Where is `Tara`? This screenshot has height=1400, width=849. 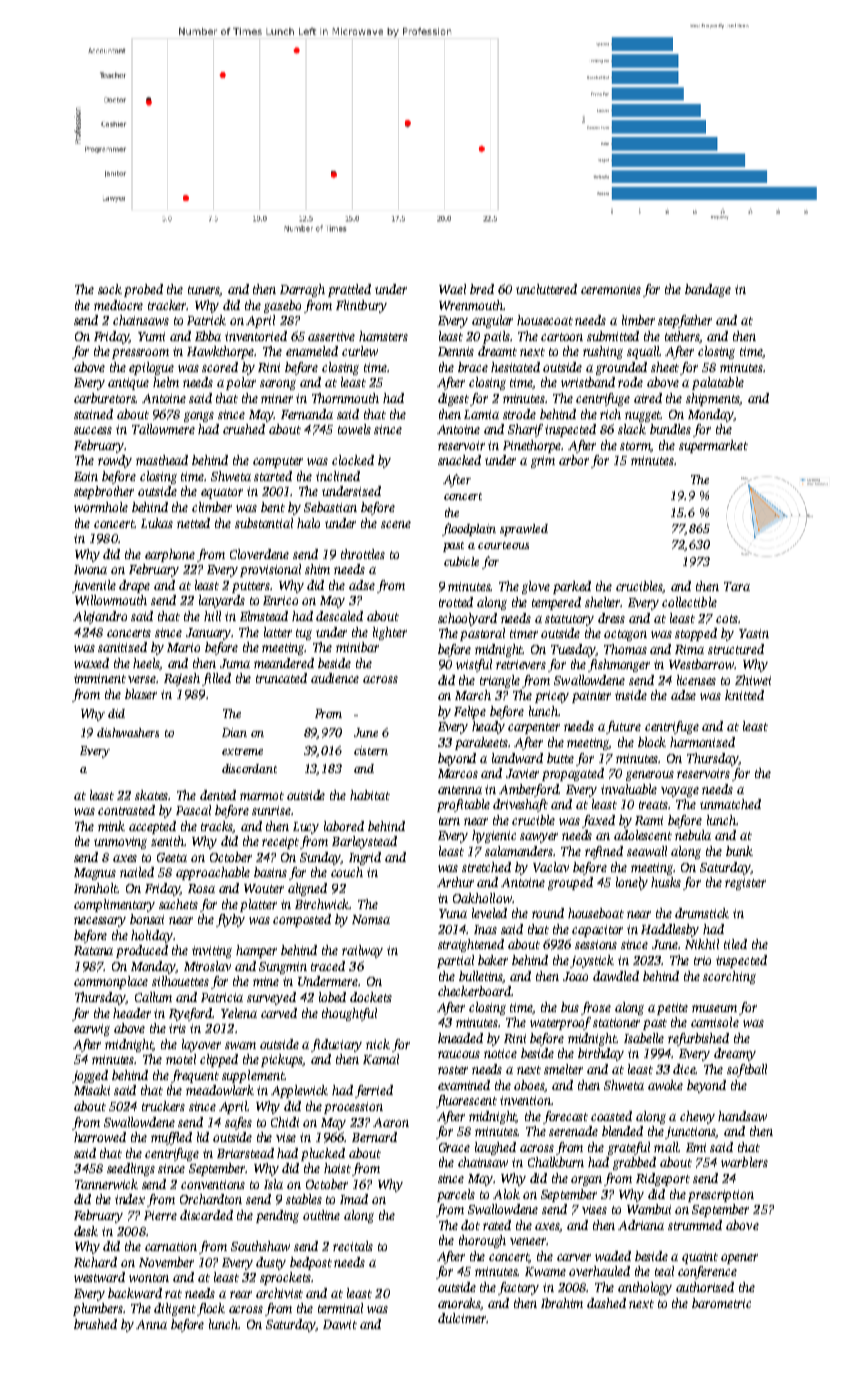 Tara is located at coordinates (737, 586).
